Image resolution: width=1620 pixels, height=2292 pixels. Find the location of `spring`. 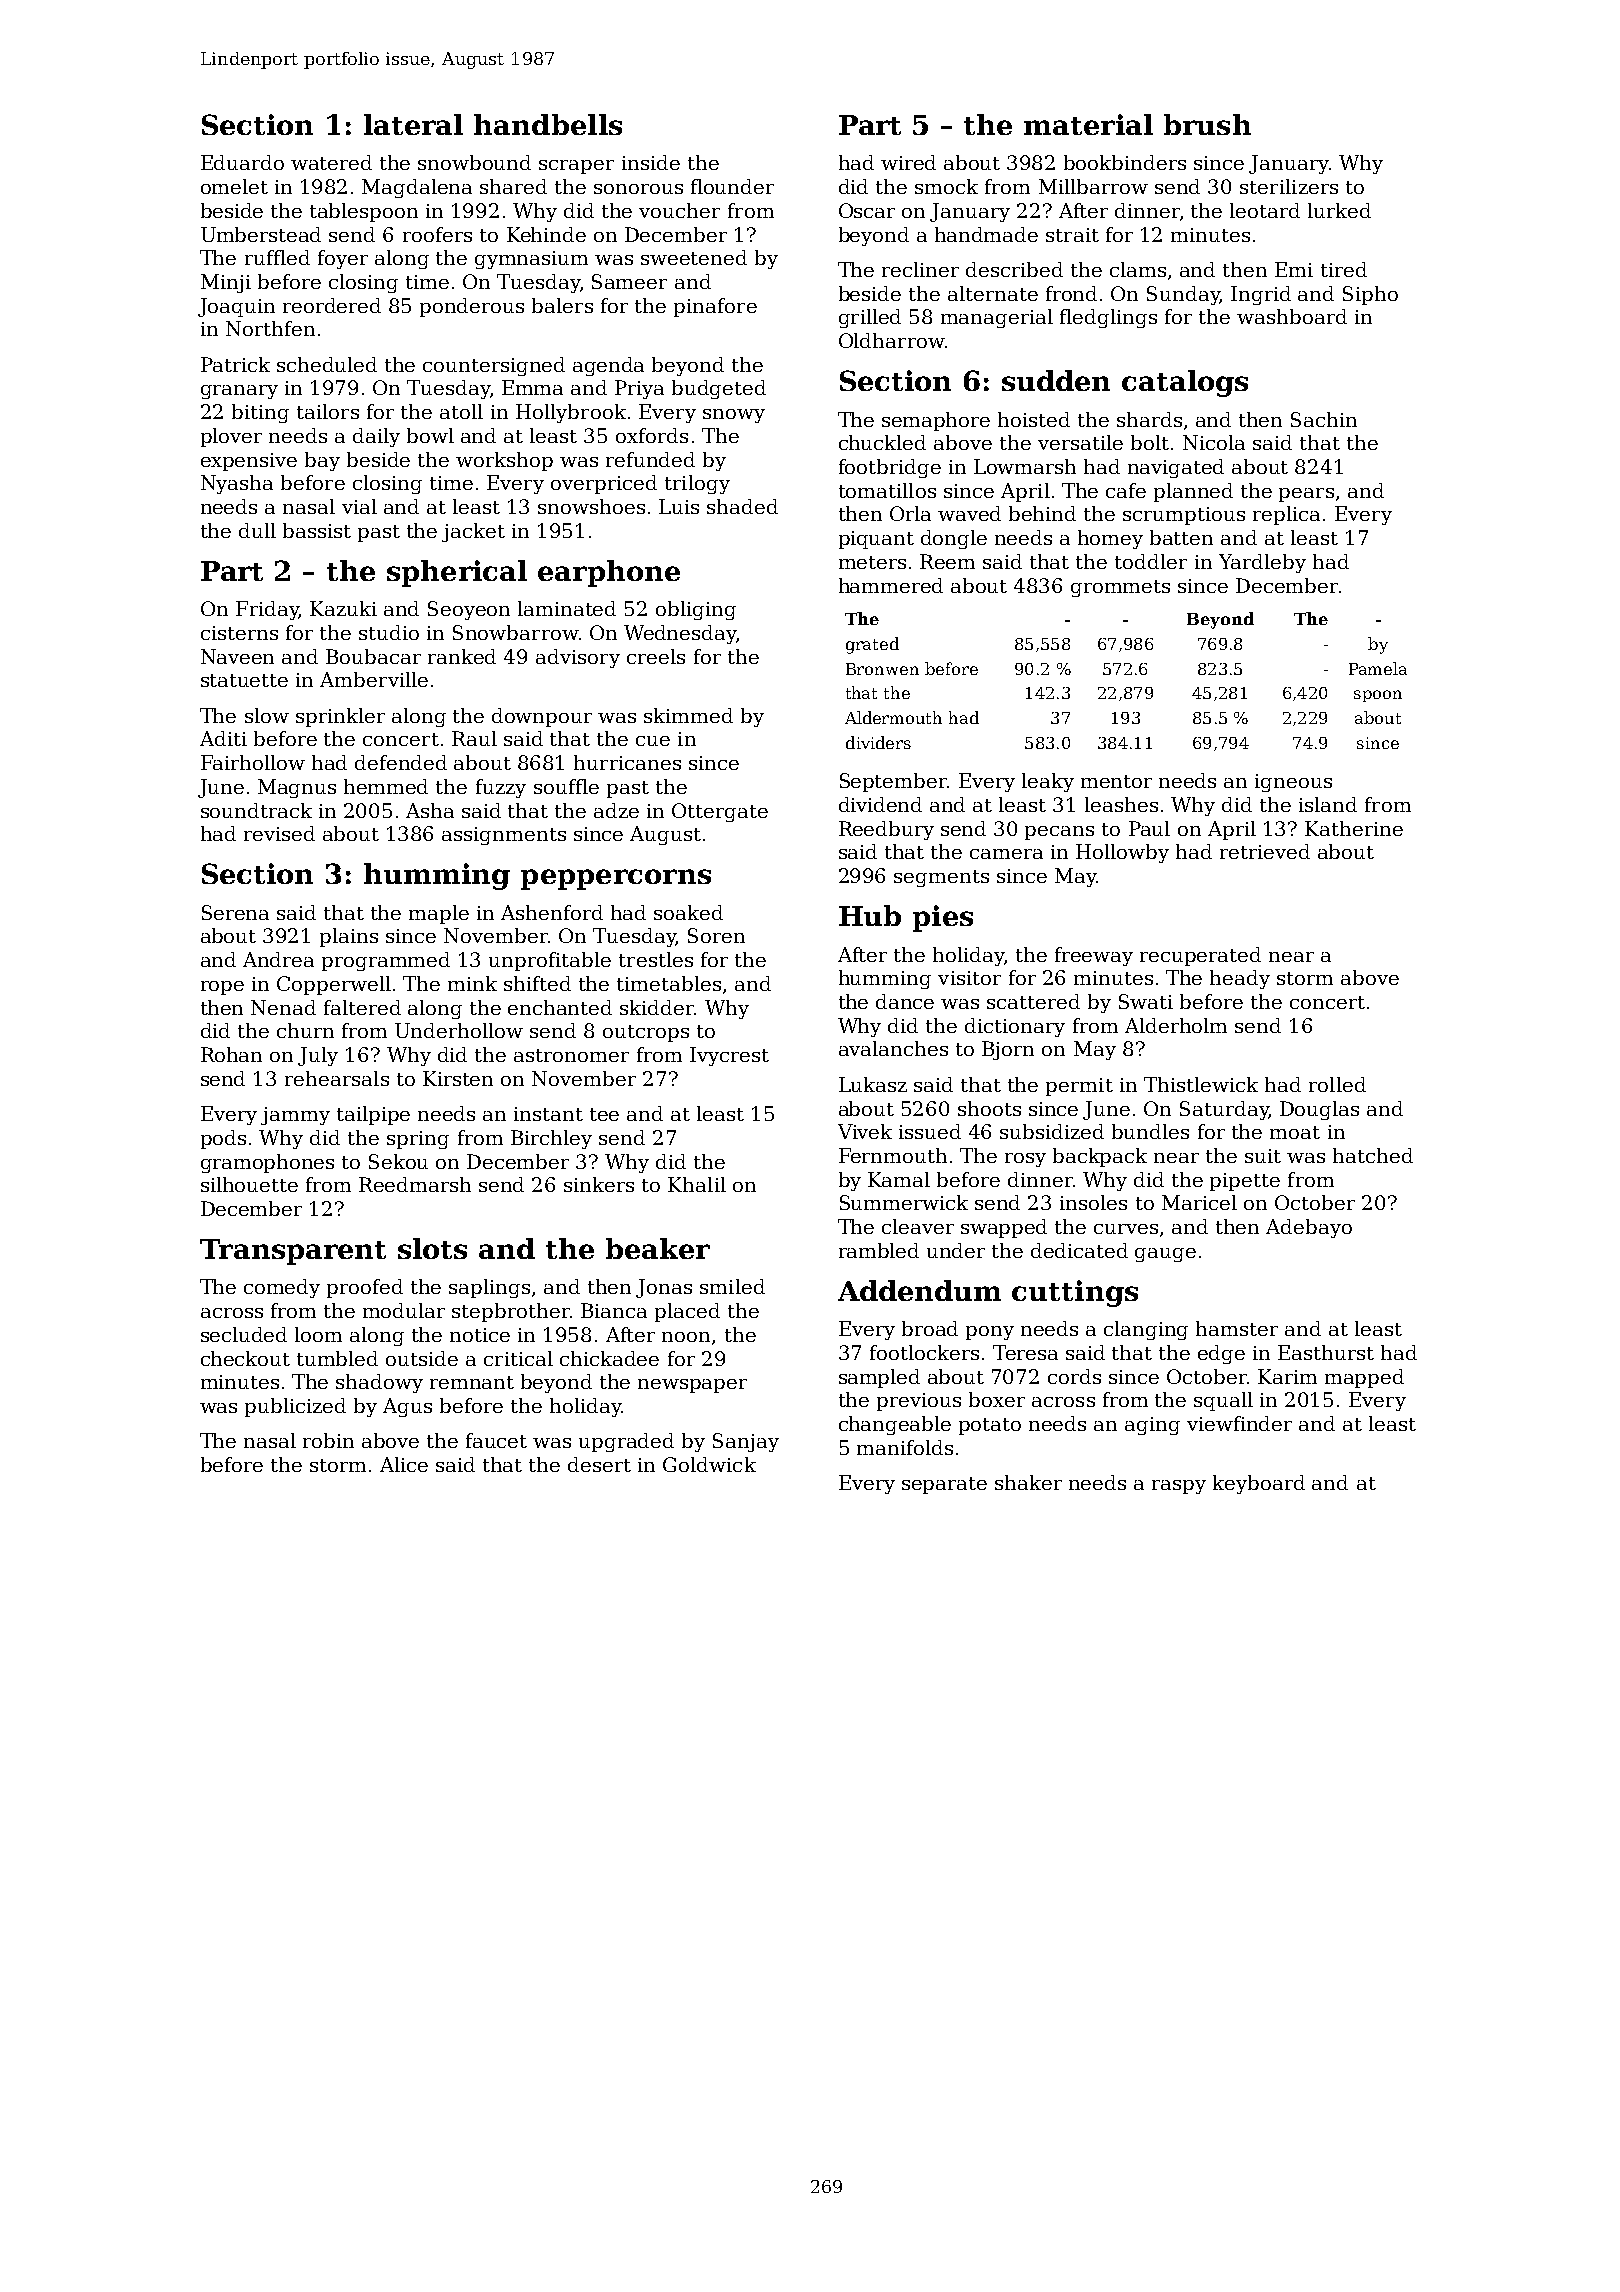

spring is located at coordinates (418, 1140).
